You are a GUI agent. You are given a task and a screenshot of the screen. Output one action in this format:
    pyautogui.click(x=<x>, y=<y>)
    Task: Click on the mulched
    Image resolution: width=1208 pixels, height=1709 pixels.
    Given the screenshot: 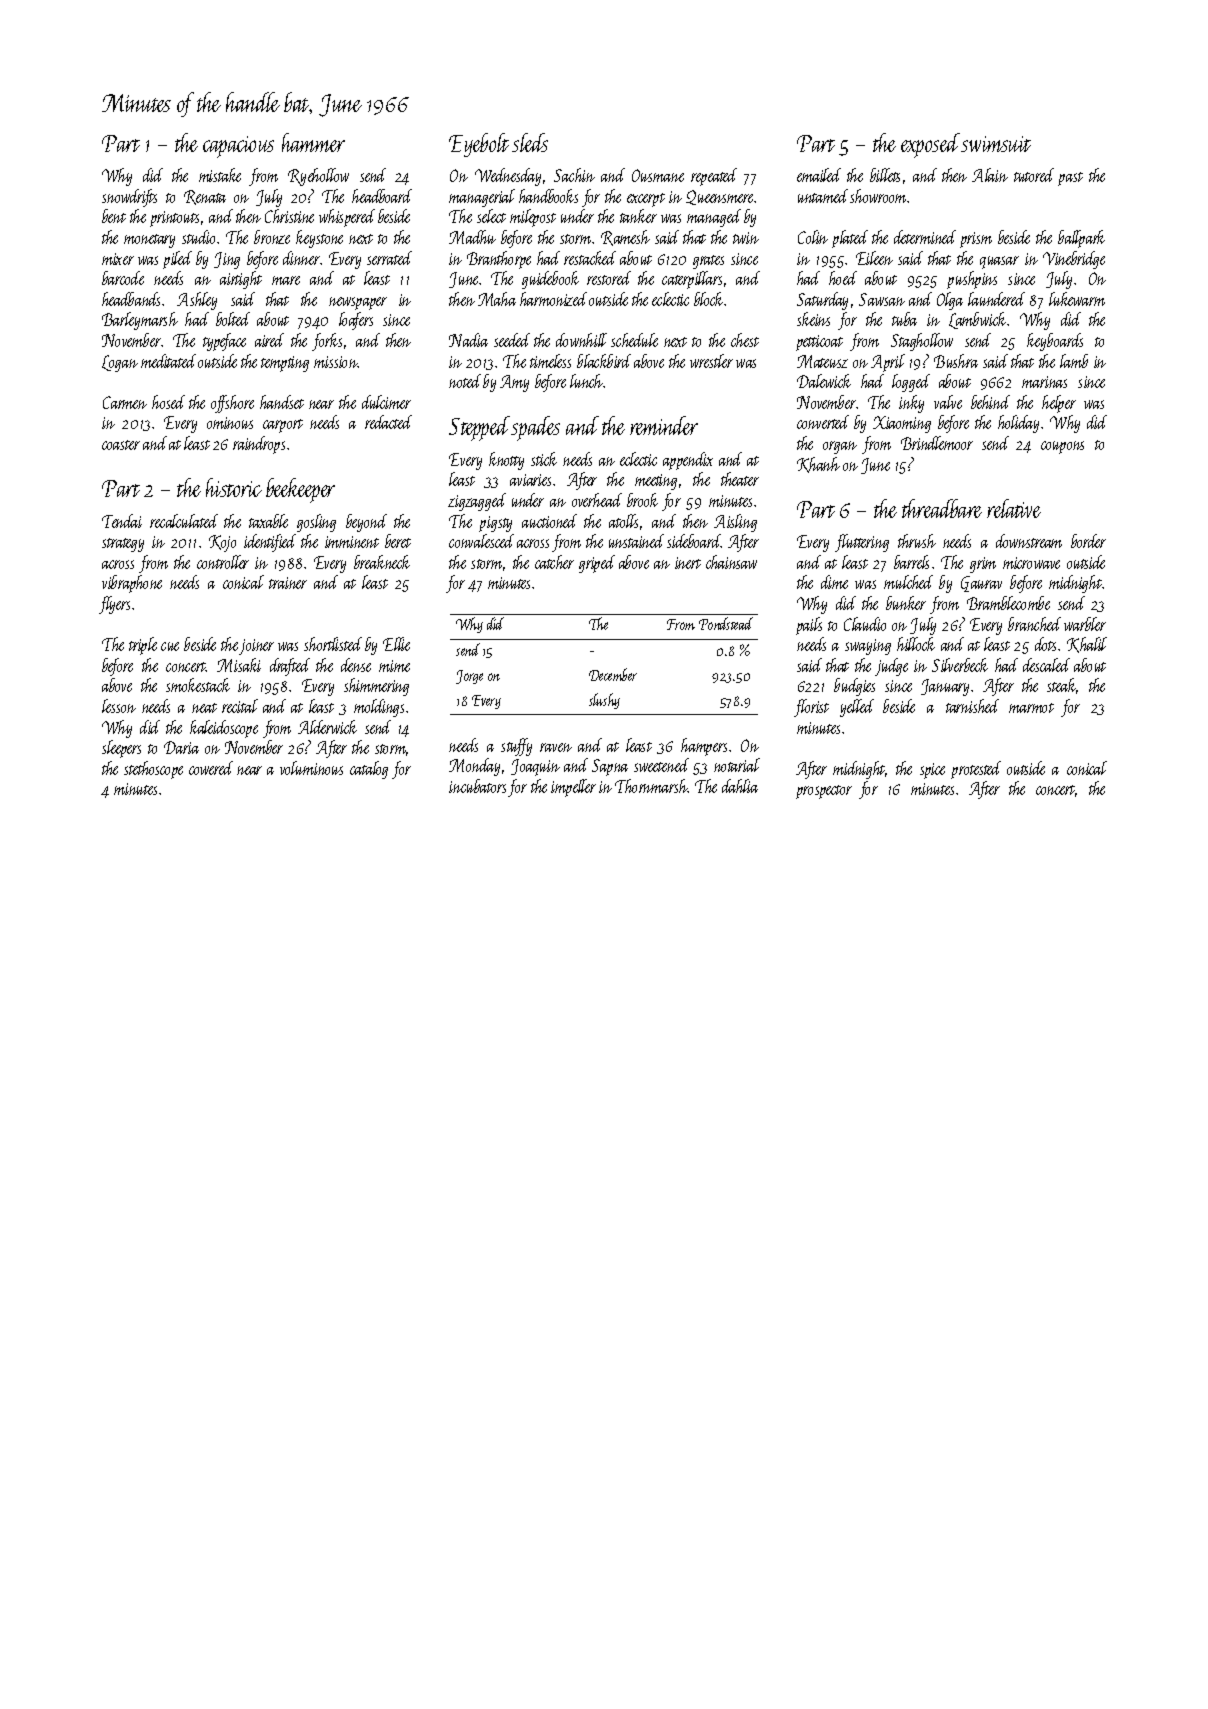 What is the action you would take?
    pyautogui.click(x=908, y=582)
